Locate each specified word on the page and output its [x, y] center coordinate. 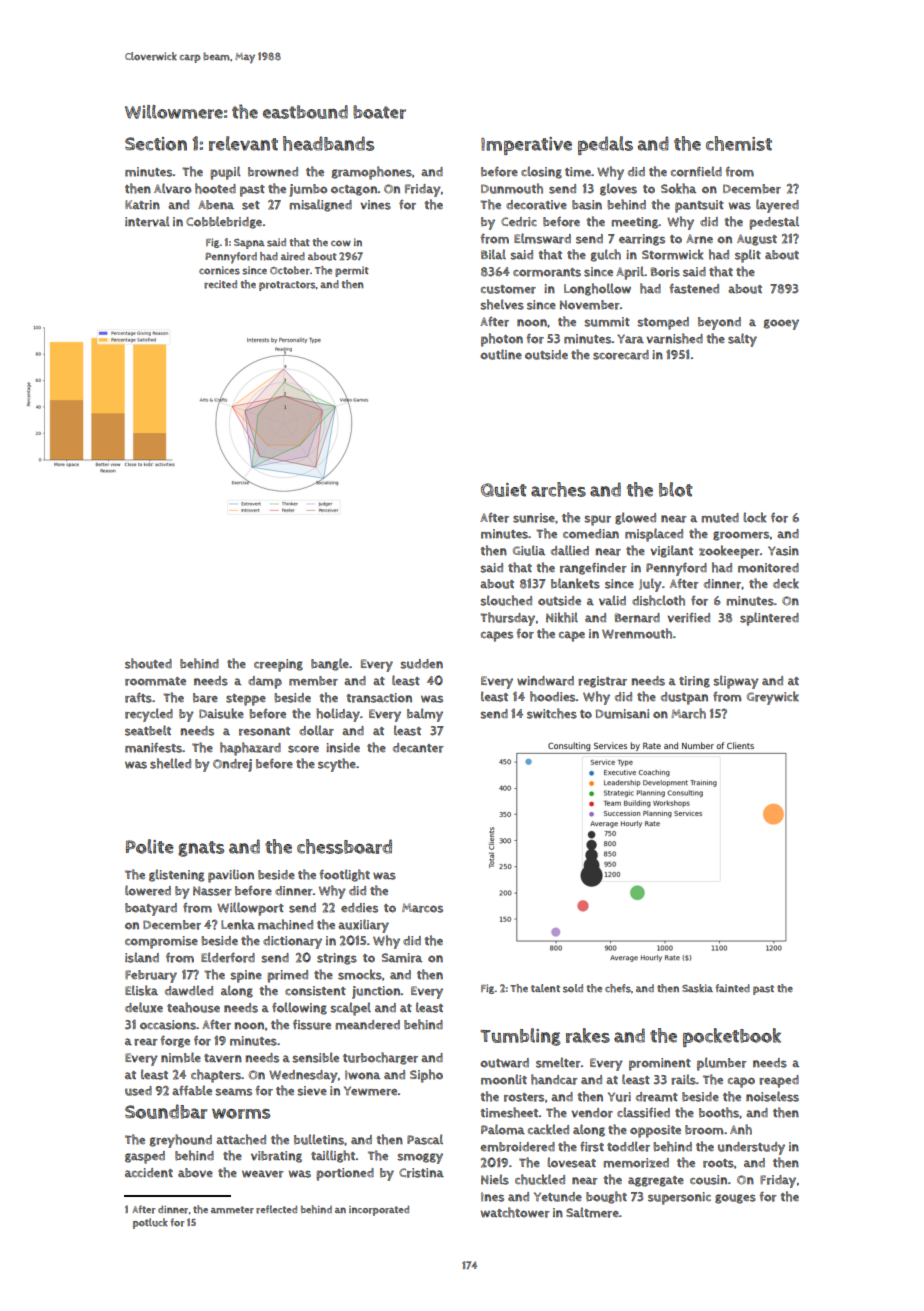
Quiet [504, 490]
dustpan [684, 698]
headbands [328, 143]
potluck [150, 1223]
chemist [739, 143]
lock [754, 517]
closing [541, 172]
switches [552, 713]
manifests [153, 748]
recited [220, 284]
